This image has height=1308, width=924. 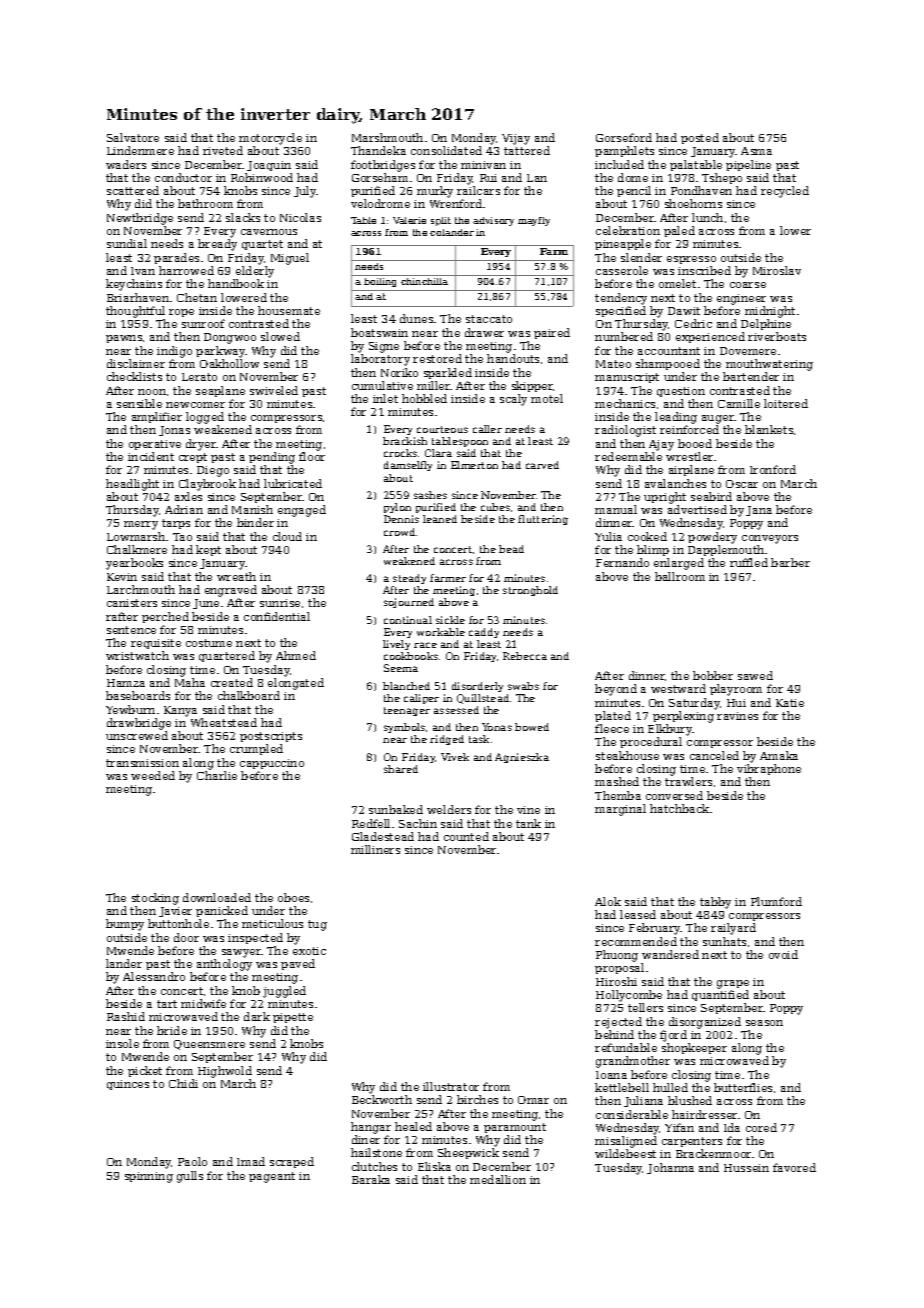 What do you see at coordinates (447, 740) in the image?
I see `ridged` at bounding box center [447, 740].
